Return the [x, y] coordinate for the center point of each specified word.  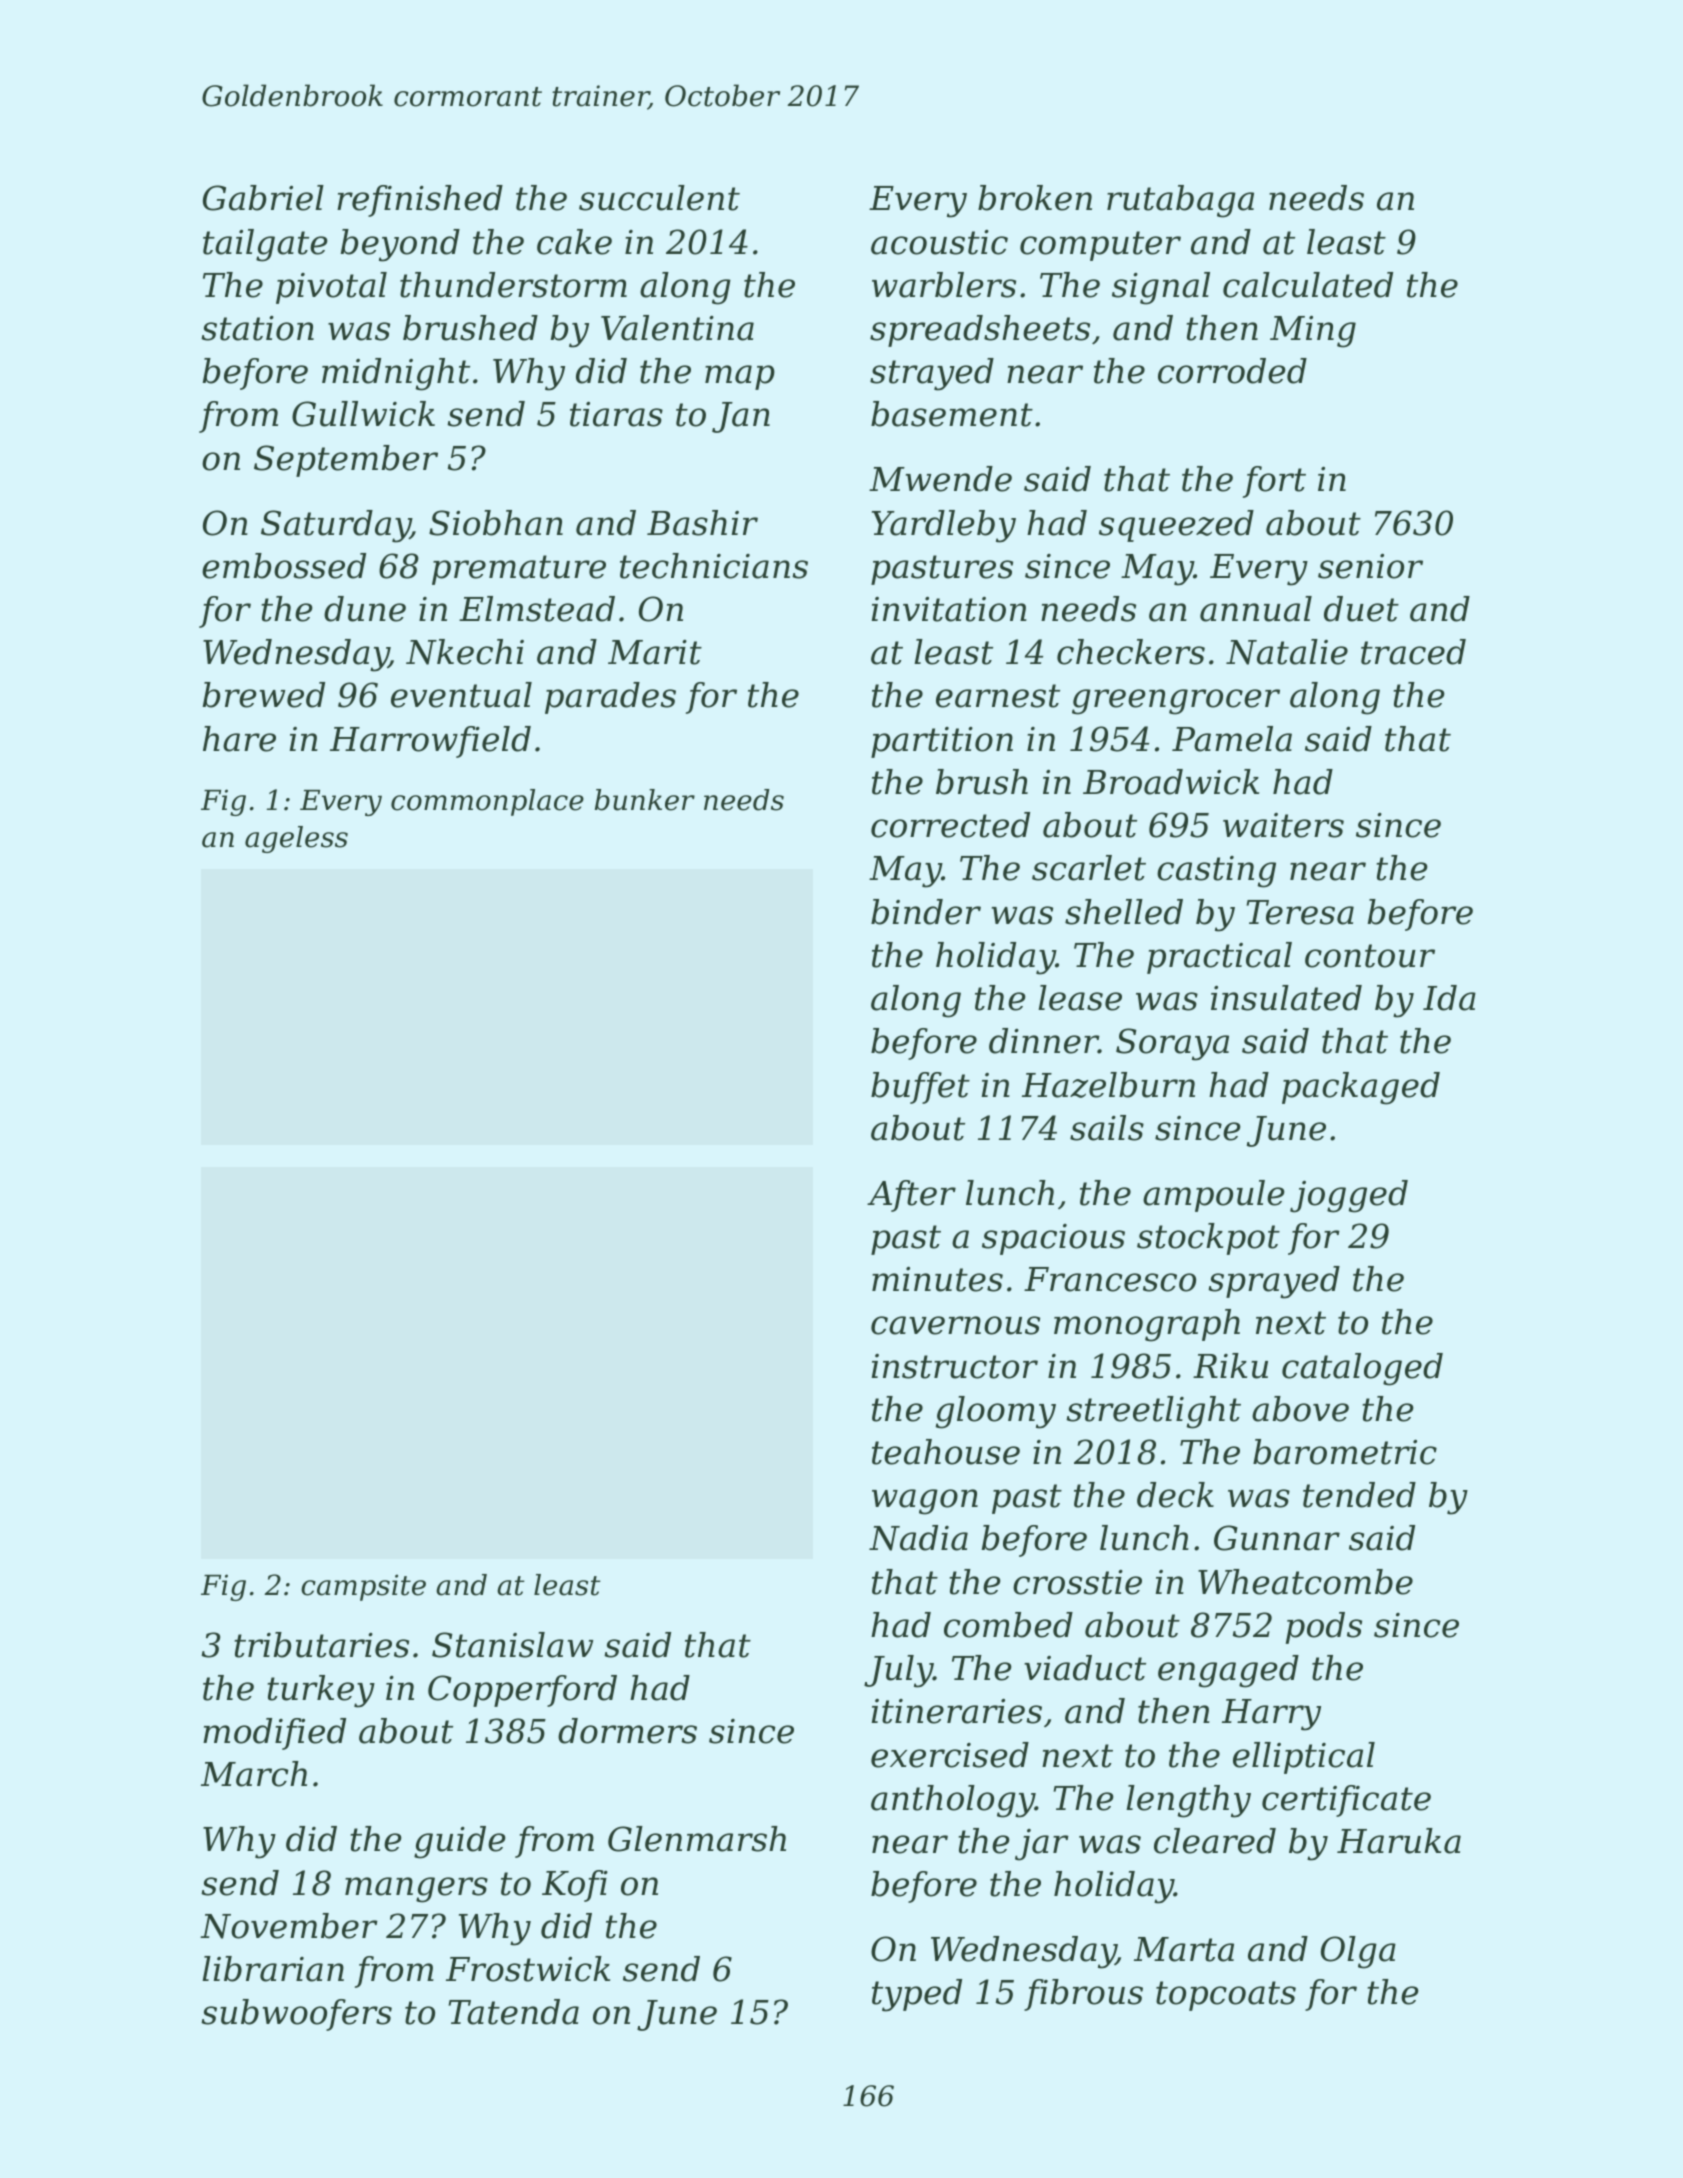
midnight [396, 374]
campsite [363, 1587]
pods [1324, 1628]
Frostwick [528, 1969]
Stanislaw [512, 1645]
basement [952, 414]
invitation [949, 609]
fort [1274, 482]
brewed [264, 695]
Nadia [918, 1538]
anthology [953, 1801]
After [911, 1196]
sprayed [1274, 1282]
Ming [1313, 332]
